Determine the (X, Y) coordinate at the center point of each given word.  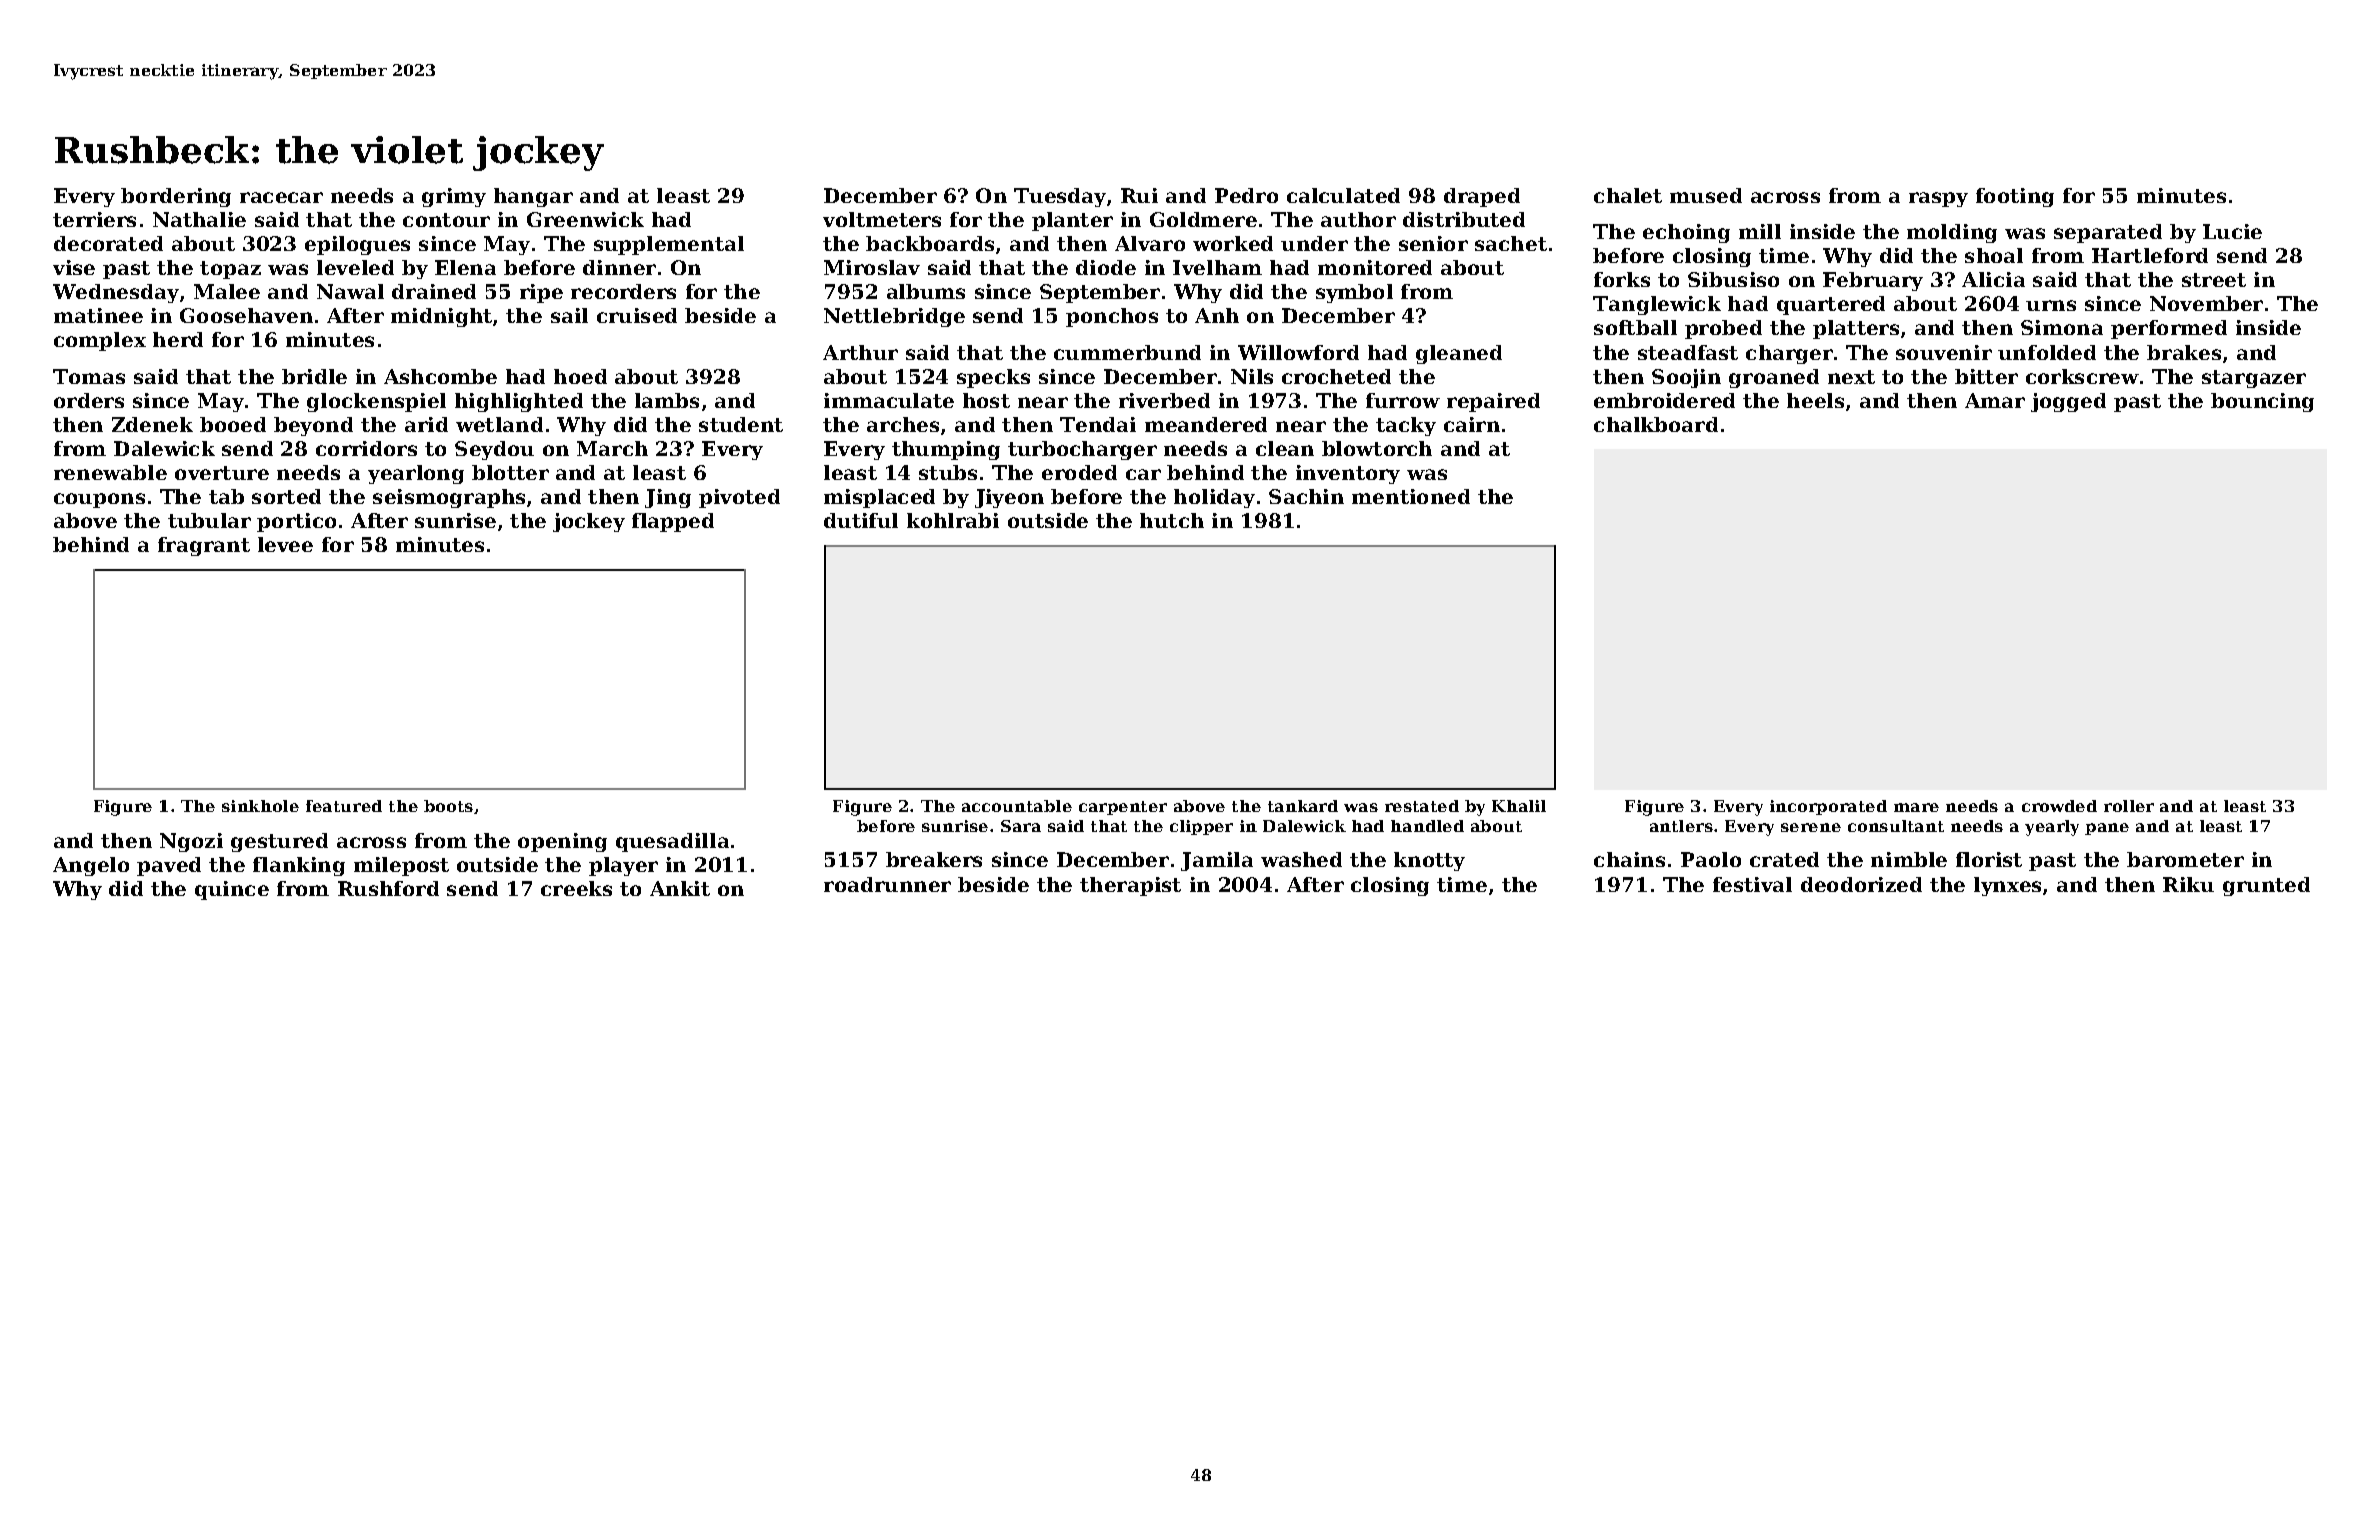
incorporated (1828, 807)
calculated (1343, 195)
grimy (454, 197)
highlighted (519, 402)
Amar (1995, 400)
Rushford (388, 888)
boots (448, 806)
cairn (1472, 424)
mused (1706, 195)
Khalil (1519, 806)
